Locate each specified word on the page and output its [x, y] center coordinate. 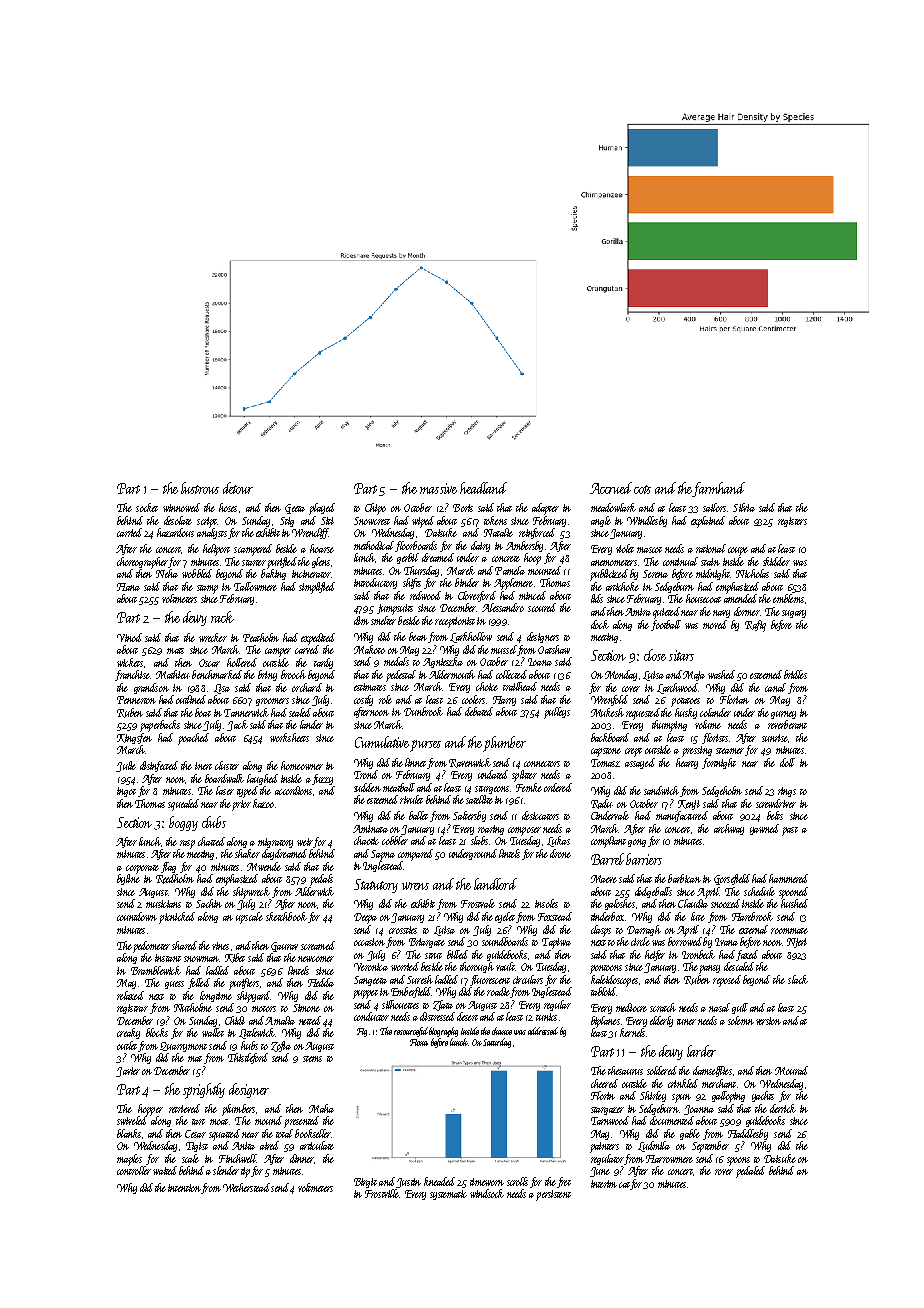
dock [600, 624]
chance [502, 1031]
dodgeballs [653, 892]
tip [245, 1172]
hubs [249, 1045]
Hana [128, 587]
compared [415, 855]
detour [238, 488]
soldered [662, 1070]
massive [438, 488]
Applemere [513, 584]
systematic [448, 1195]
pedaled [750, 1172]
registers [792, 522]
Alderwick [314, 891]
